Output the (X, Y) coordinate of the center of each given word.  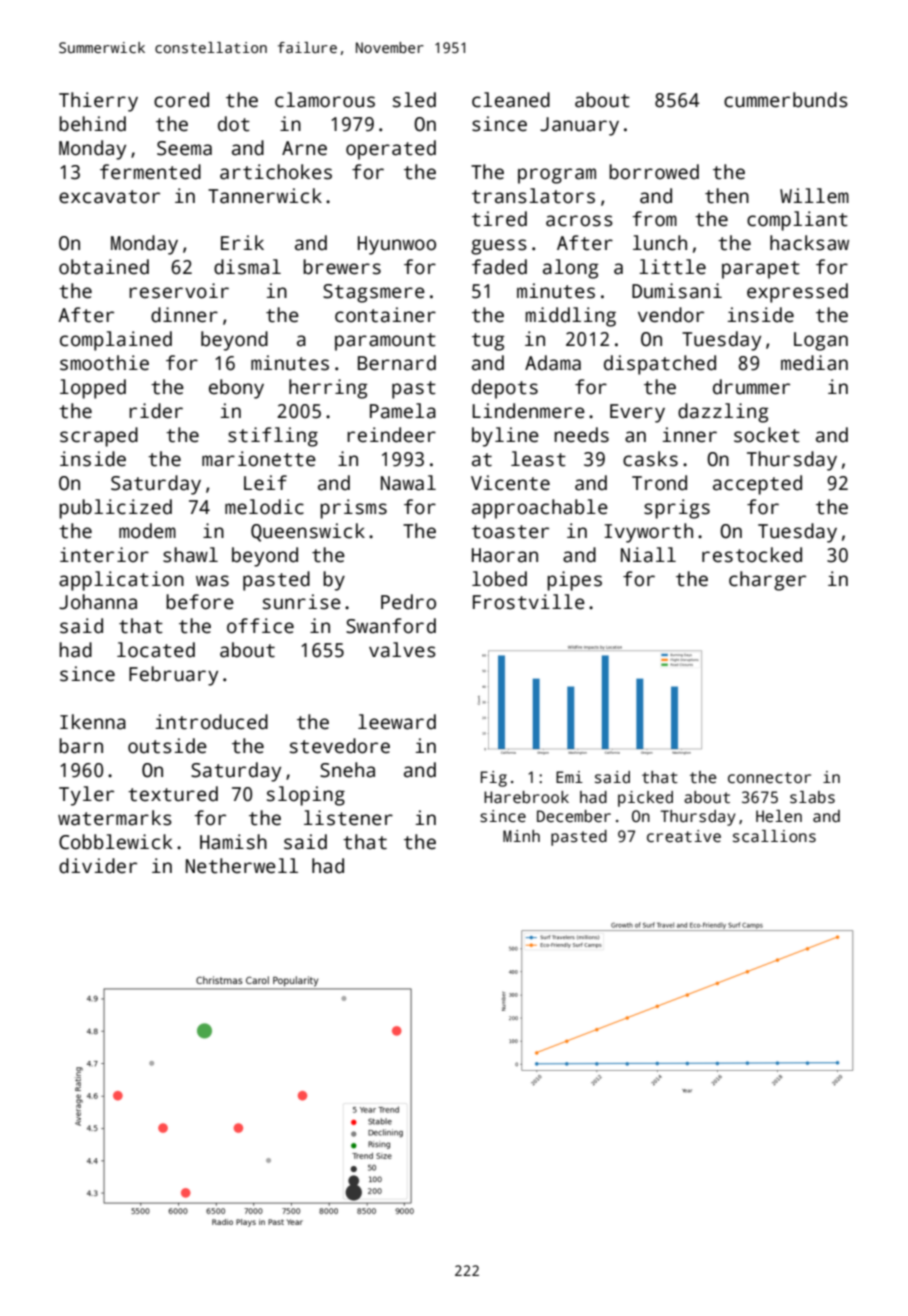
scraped (99, 437)
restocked (752, 555)
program (557, 176)
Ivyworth (648, 533)
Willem (814, 196)
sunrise (302, 602)
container (385, 315)
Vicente (510, 483)
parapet (761, 270)
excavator (109, 197)
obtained (104, 267)
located (156, 650)
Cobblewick (115, 842)
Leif (265, 483)
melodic (264, 507)
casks (650, 459)
